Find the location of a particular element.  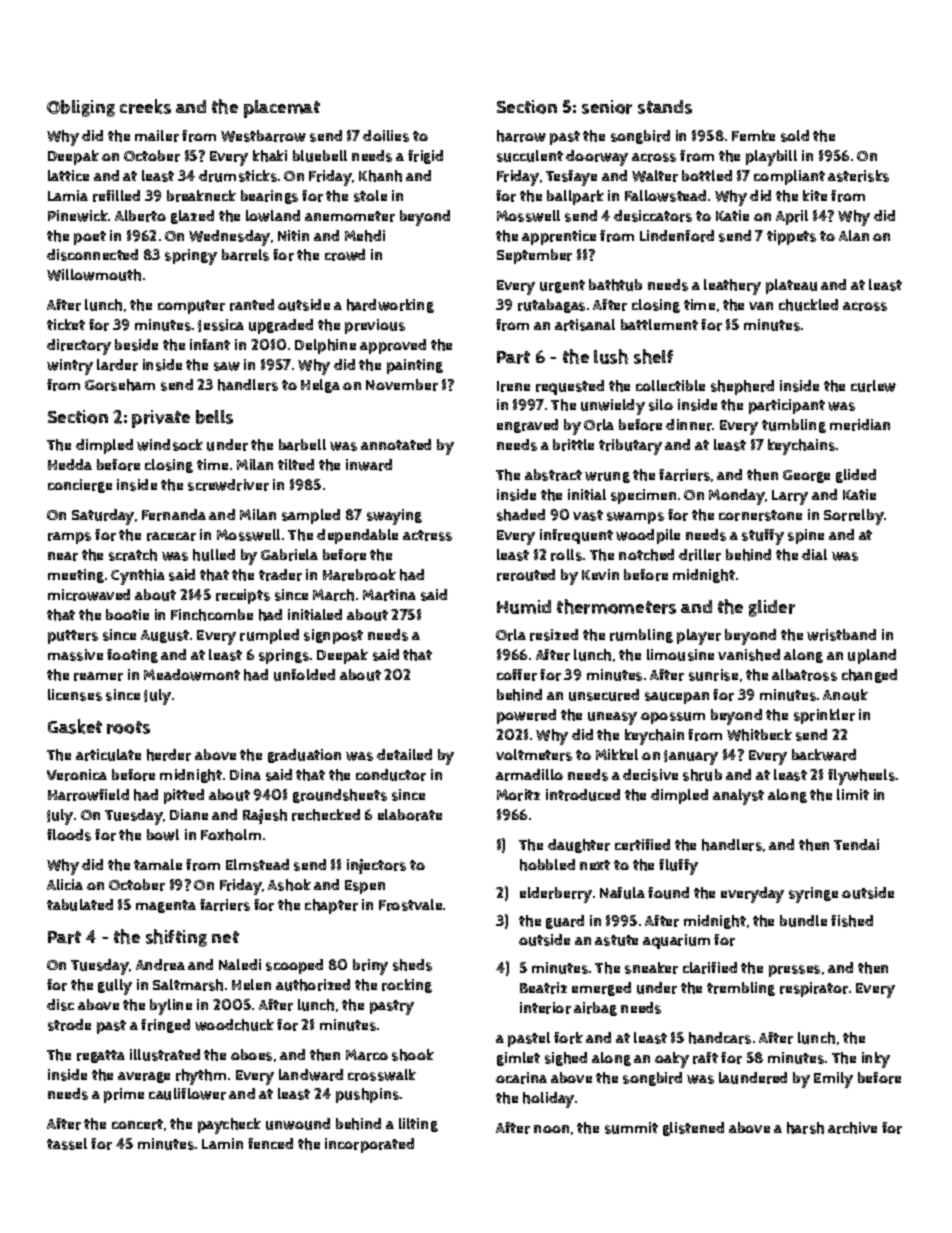

stands is located at coordinates (665, 107).
